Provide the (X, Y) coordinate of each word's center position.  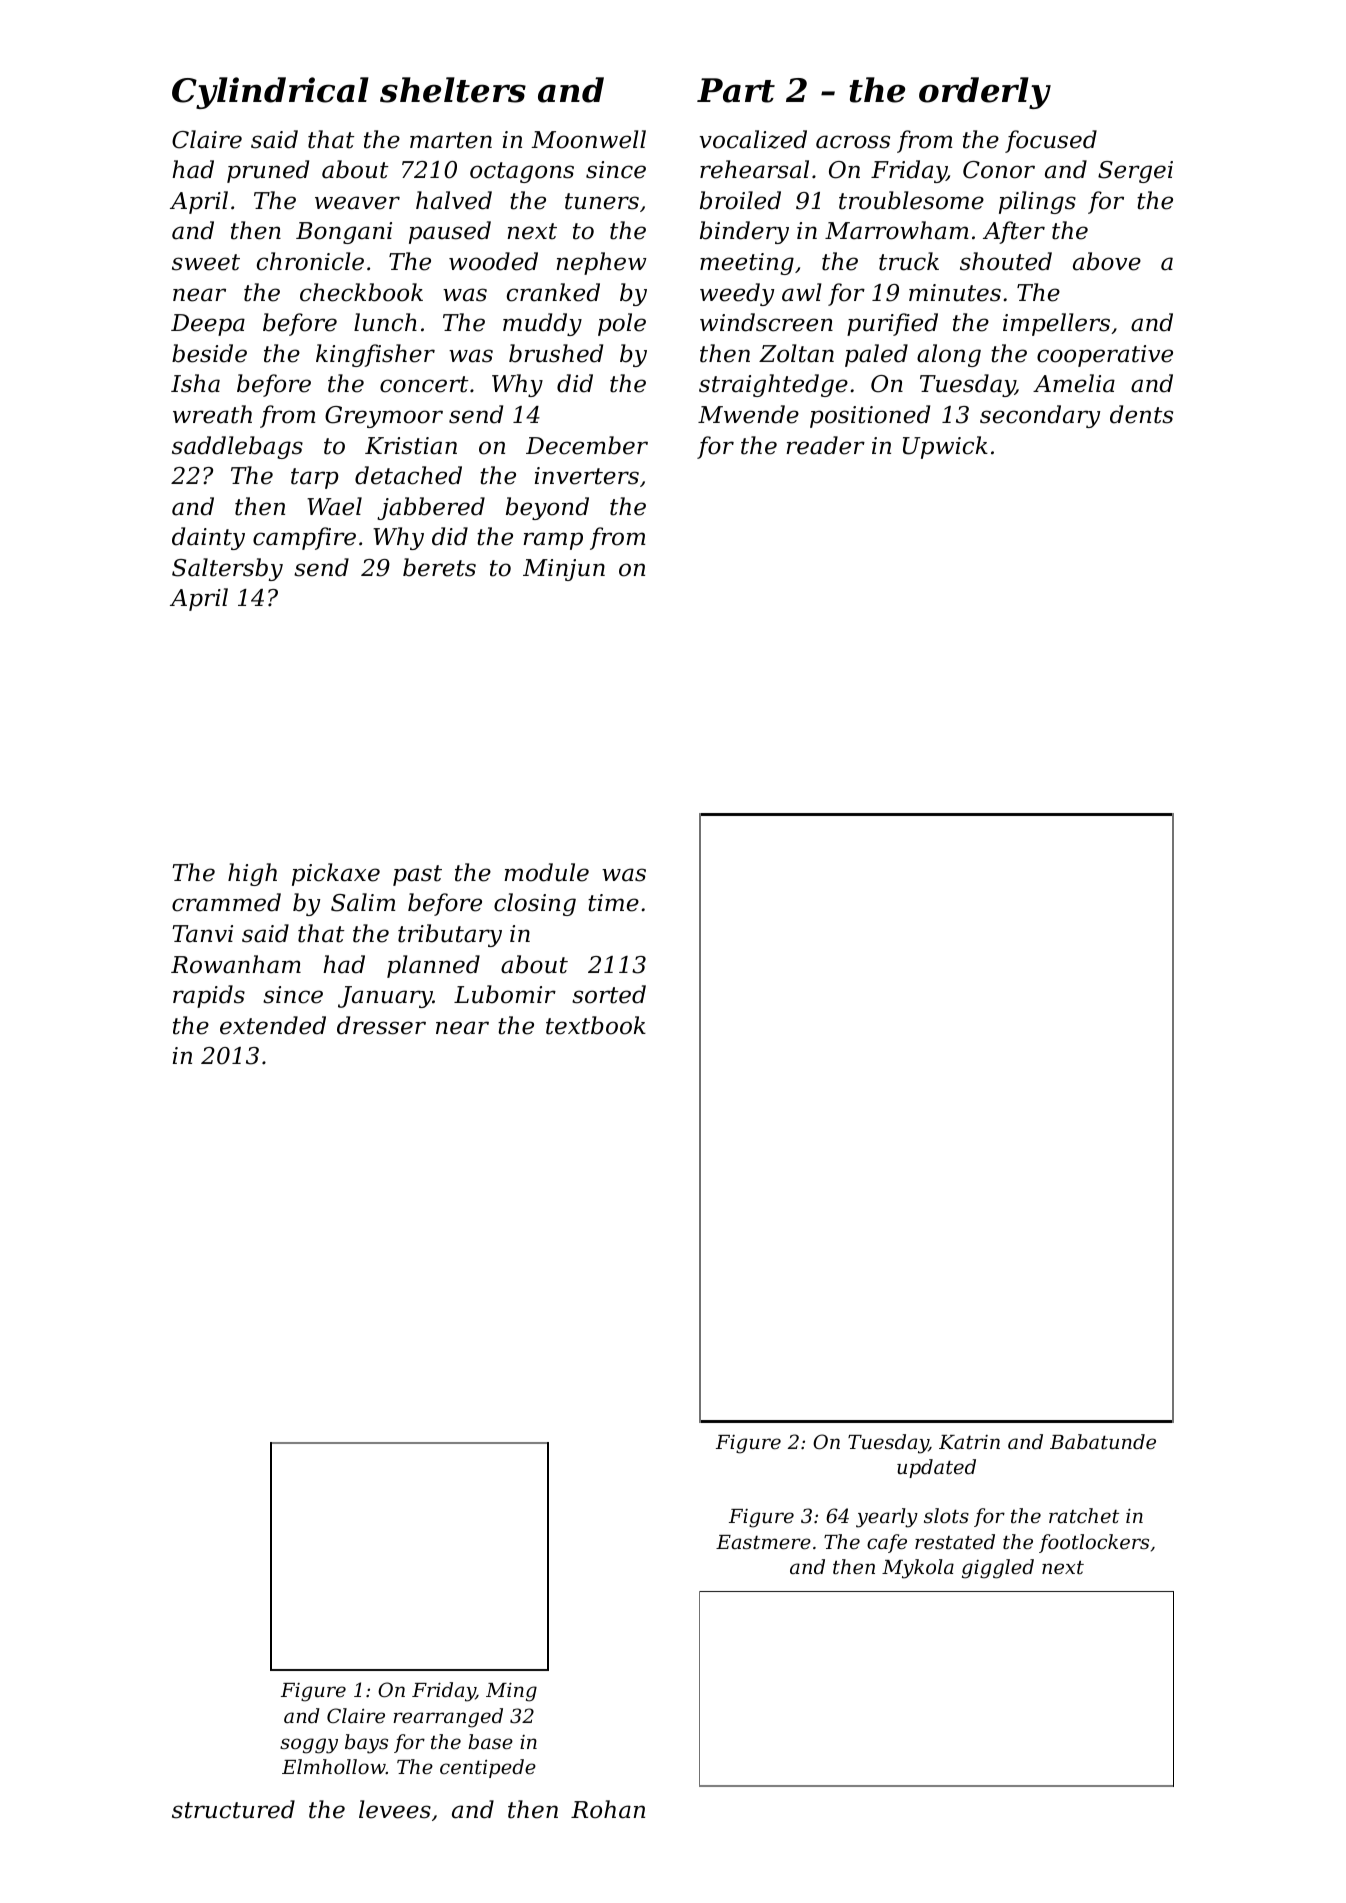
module (546, 872)
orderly (985, 93)
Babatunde (1103, 1441)
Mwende (748, 414)
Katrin (969, 1442)
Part (736, 90)
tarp (315, 478)
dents (1141, 414)
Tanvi (202, 934)
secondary (1040, 416)
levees (395, 1809)
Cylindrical (270, 93)
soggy (309, 1746)
